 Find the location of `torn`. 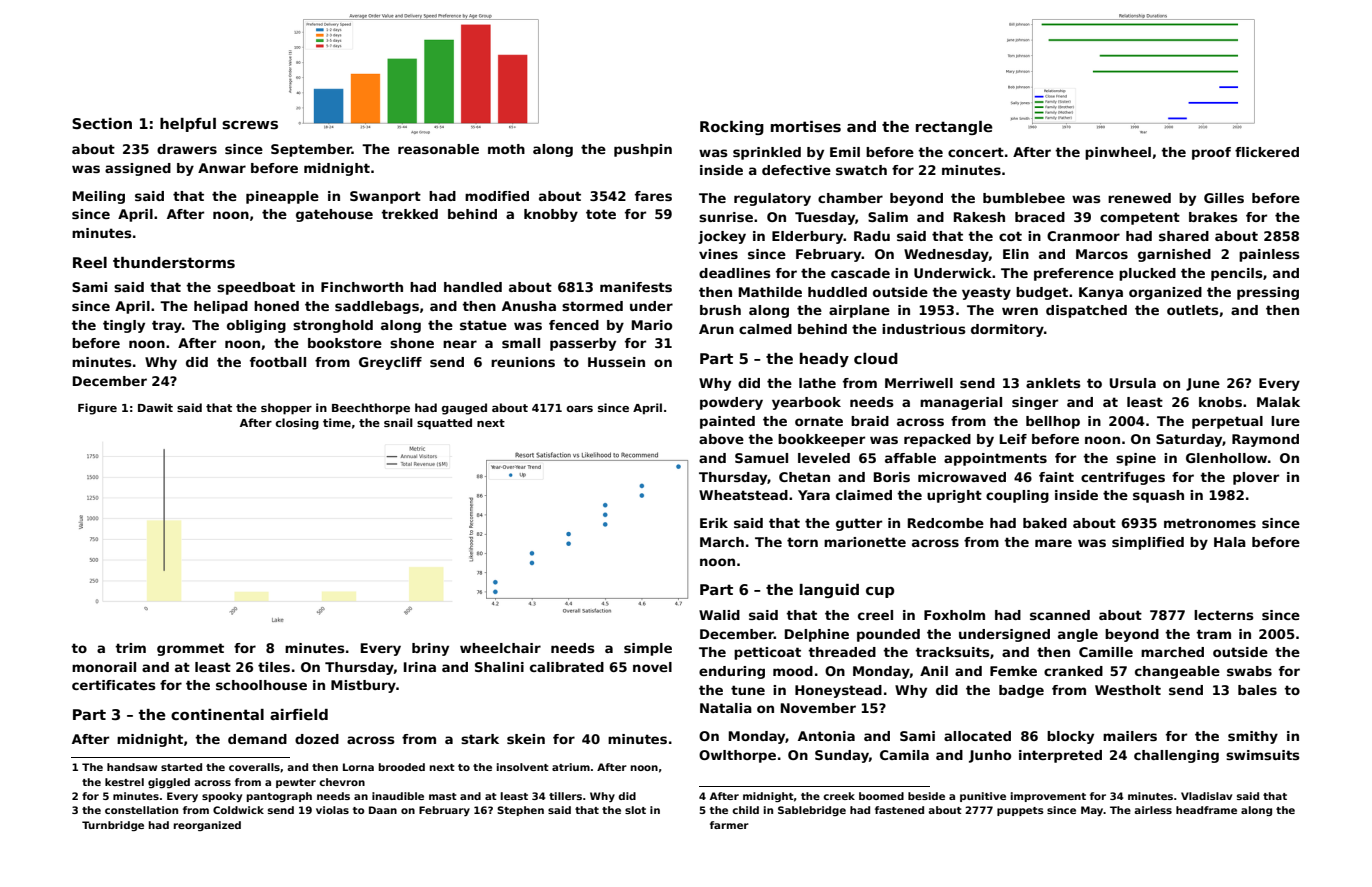

torn is located at coordinates (802, 542).
